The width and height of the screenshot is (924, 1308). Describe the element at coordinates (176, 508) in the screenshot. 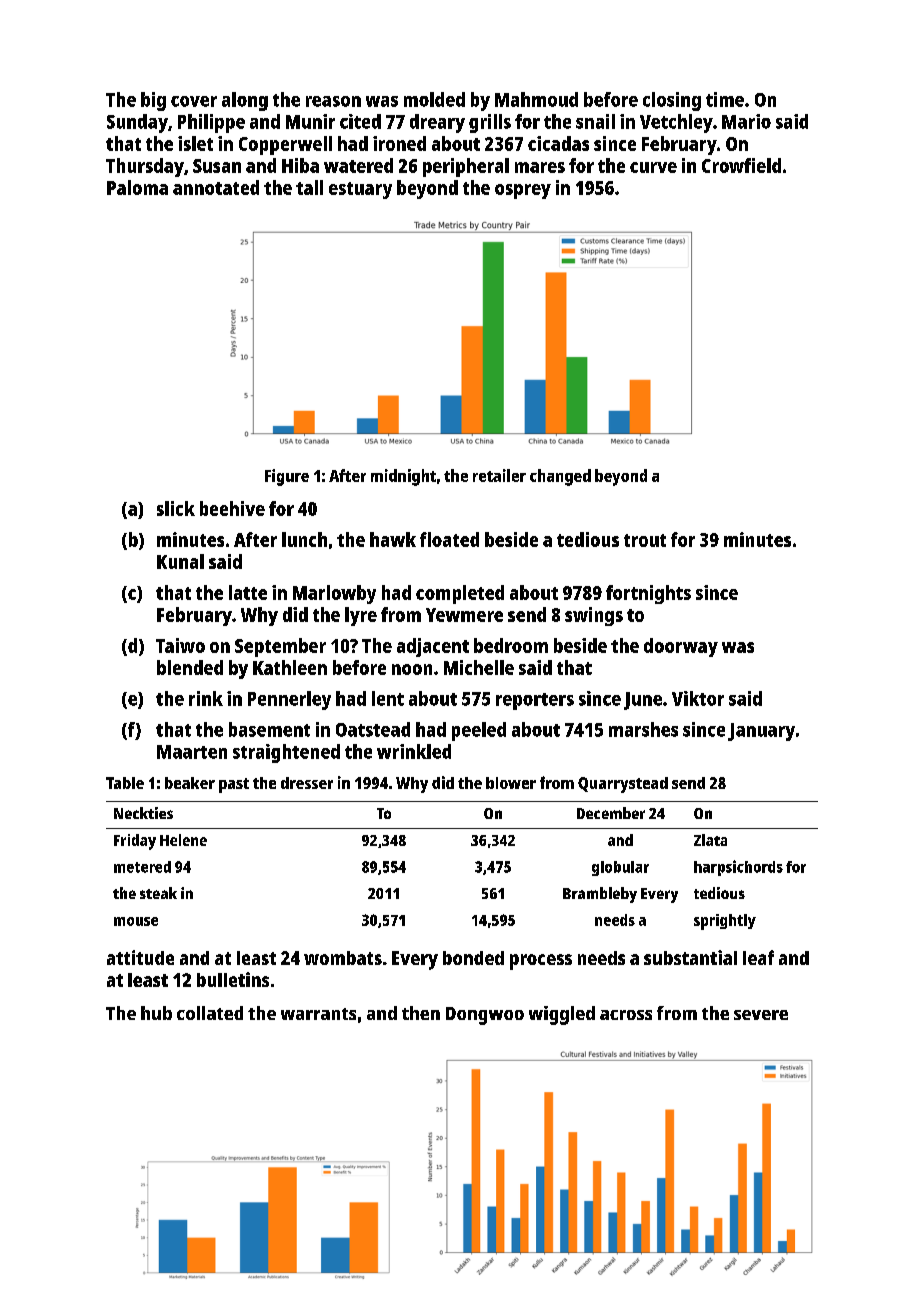

I see `slick` at that location.
